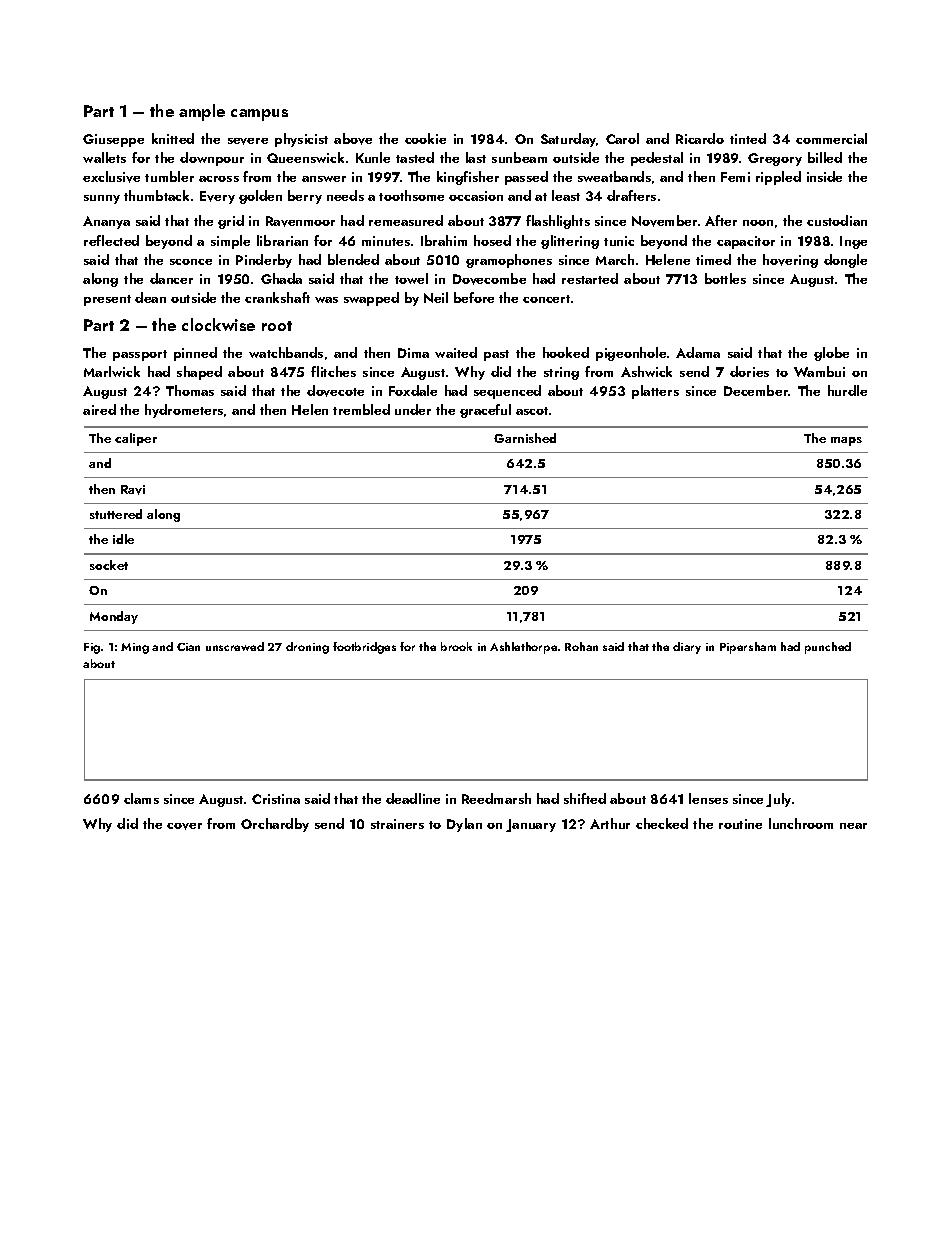  What do you see at coordinates (99, 409) in the screenshot?
I see `aired` at bounding box center [99, 409].
